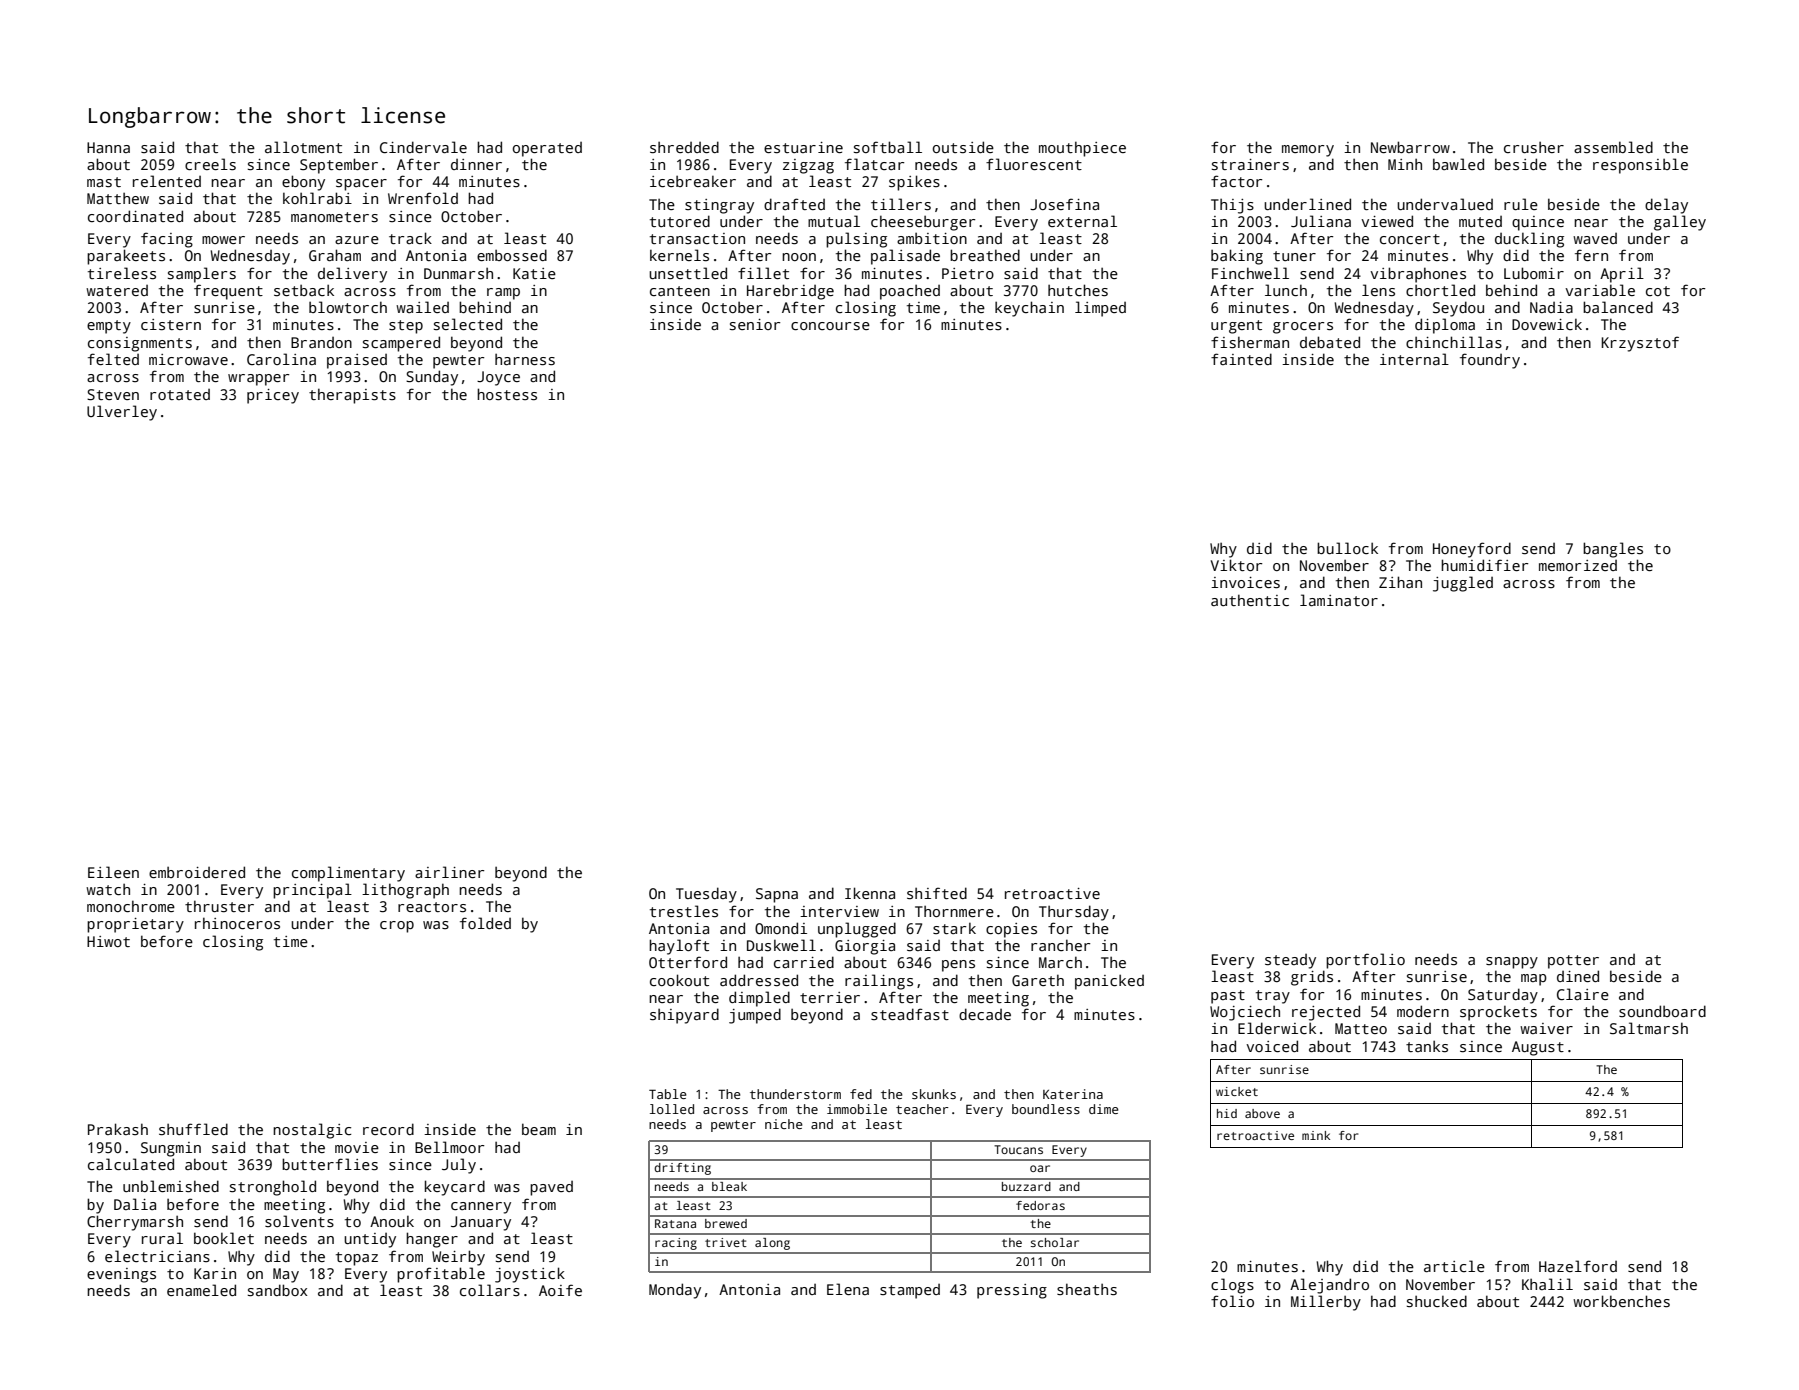 This page has height=1390, width=1799. Describe the element at coordinates (684, 147) in the page. I see `shredded` at that location.
